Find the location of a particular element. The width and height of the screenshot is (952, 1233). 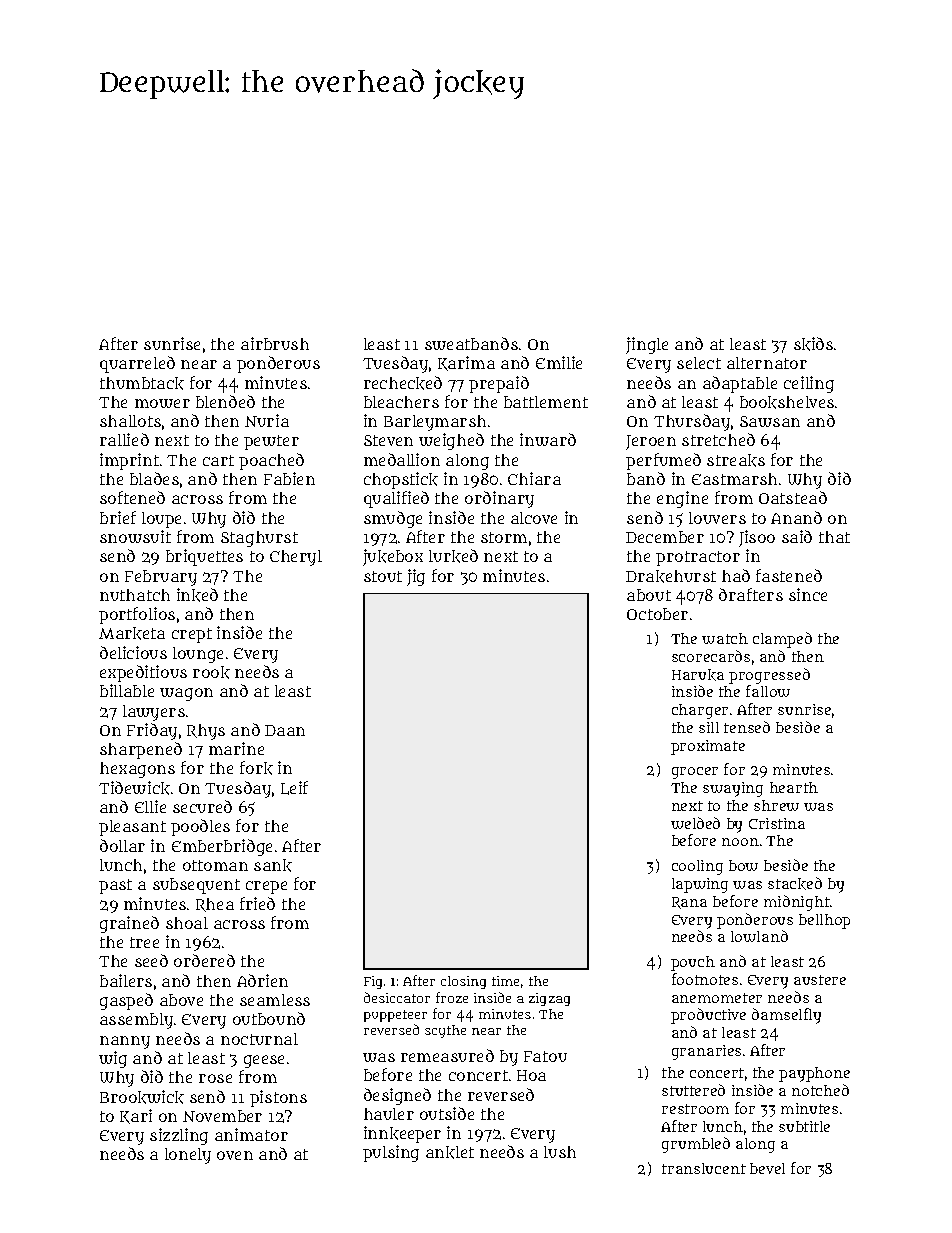

Daan is located at coordinates (285, 730).
